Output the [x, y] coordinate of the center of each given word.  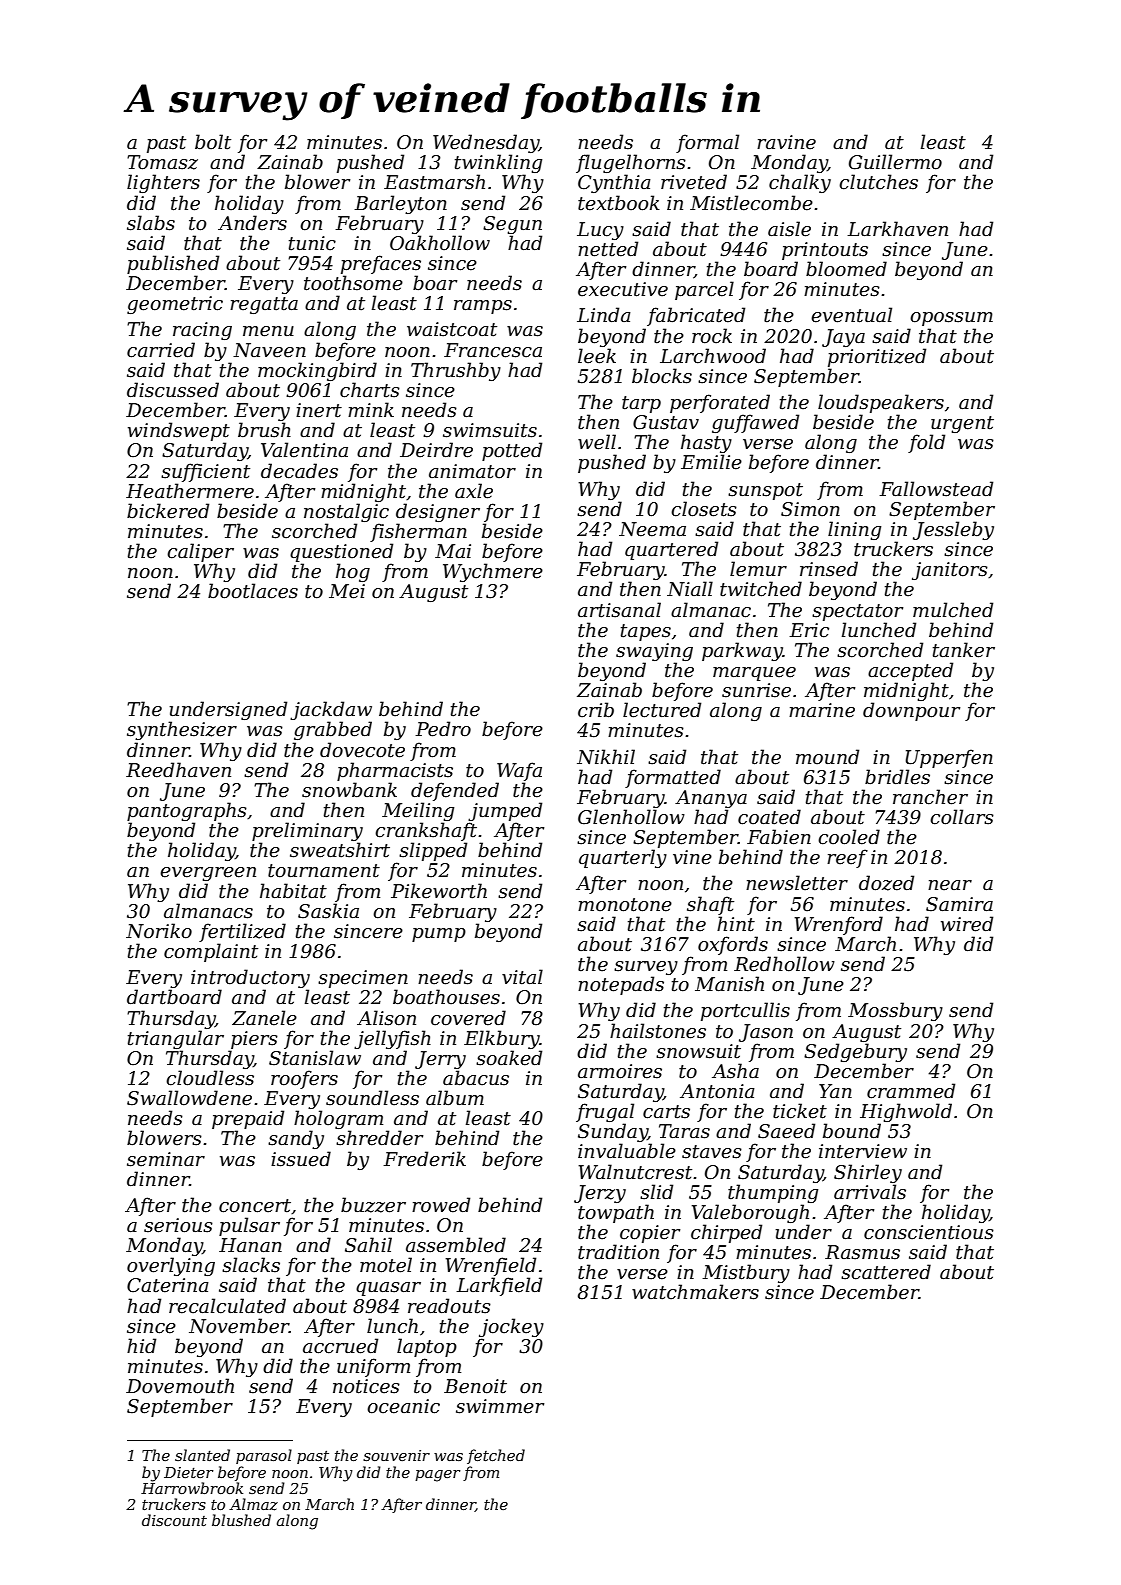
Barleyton [400, 204]
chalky [800, 183]
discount [174, 1520]
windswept [179, 431]
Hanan [250, 1245]
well [597, 442]
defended [455, 791]
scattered [886, 1272]
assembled [456, 1245]
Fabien [779, 837]
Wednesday [486, 143]
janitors [950, 571]
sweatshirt [340, 850]
